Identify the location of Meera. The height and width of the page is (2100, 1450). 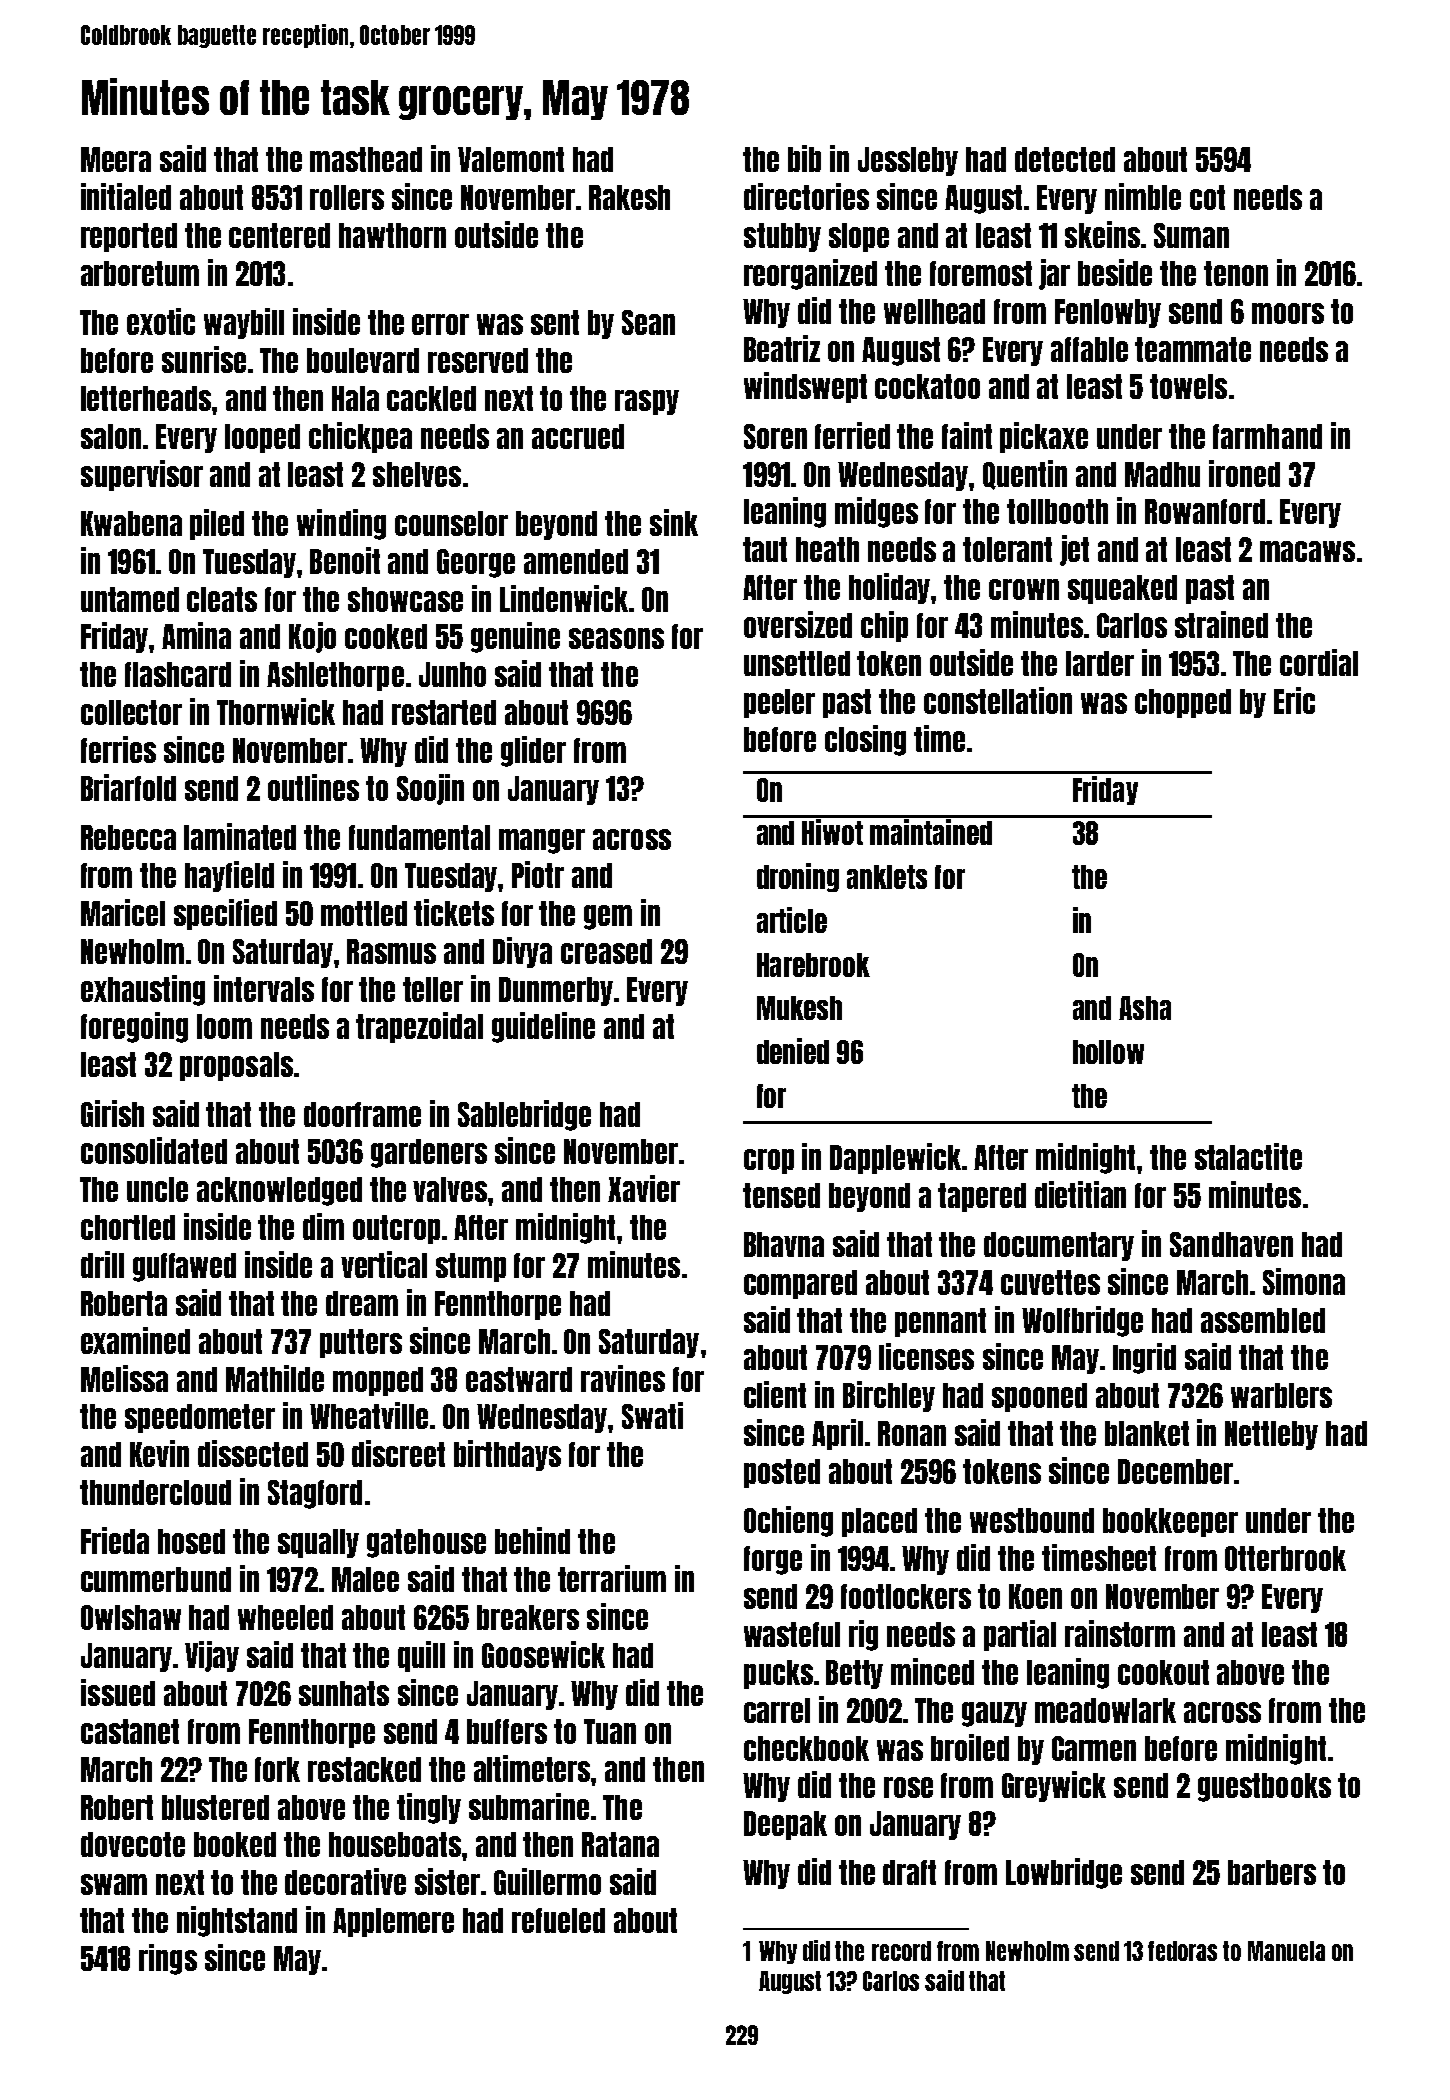
(116, 159).
